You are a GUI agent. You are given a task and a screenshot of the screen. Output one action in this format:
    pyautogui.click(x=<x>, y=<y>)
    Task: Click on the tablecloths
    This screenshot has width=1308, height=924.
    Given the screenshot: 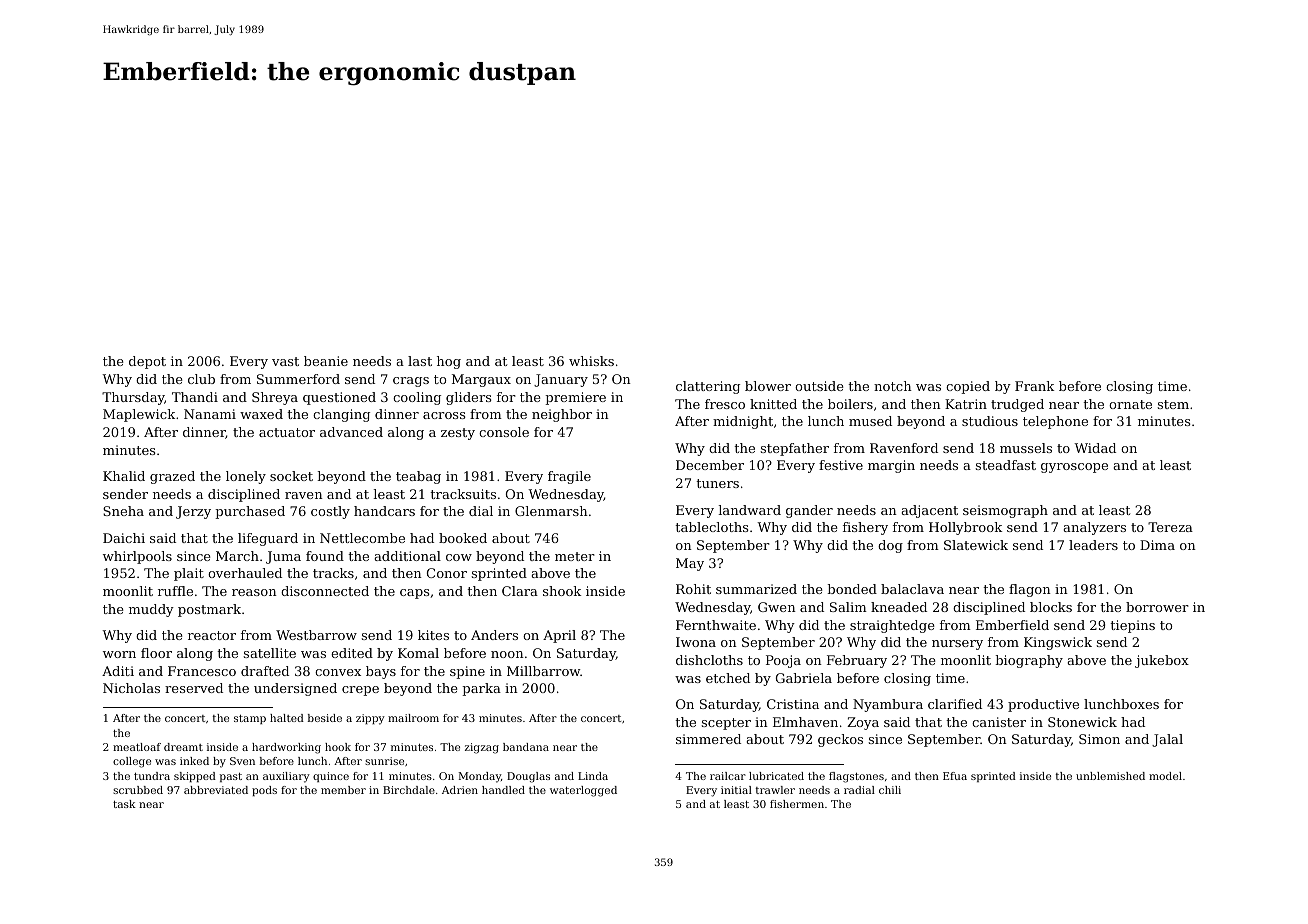 What is the action you would take?
    pyautogui.click(x=712, y=527)
